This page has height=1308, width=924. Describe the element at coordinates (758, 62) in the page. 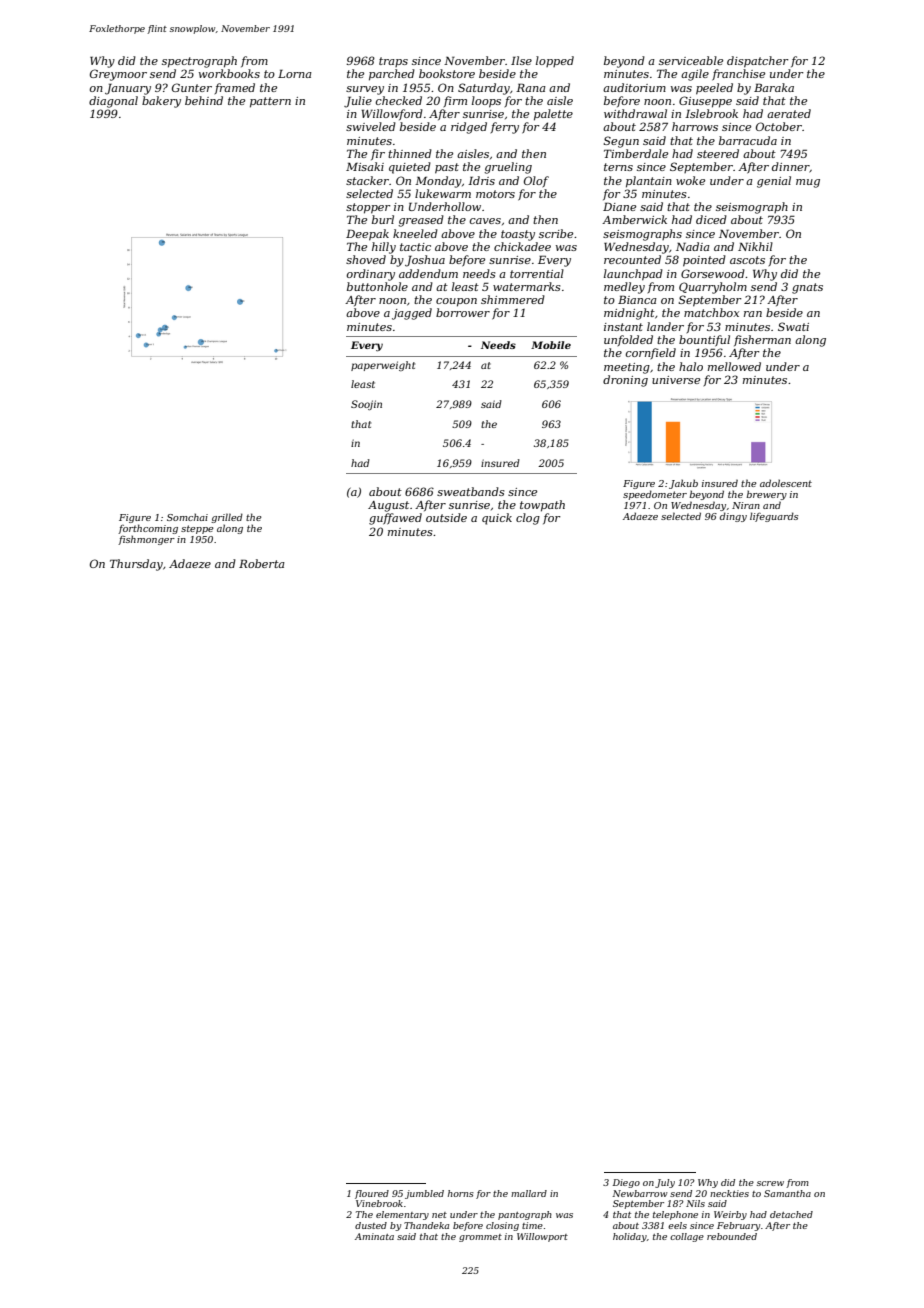

I see `dispatcher` at that location.
